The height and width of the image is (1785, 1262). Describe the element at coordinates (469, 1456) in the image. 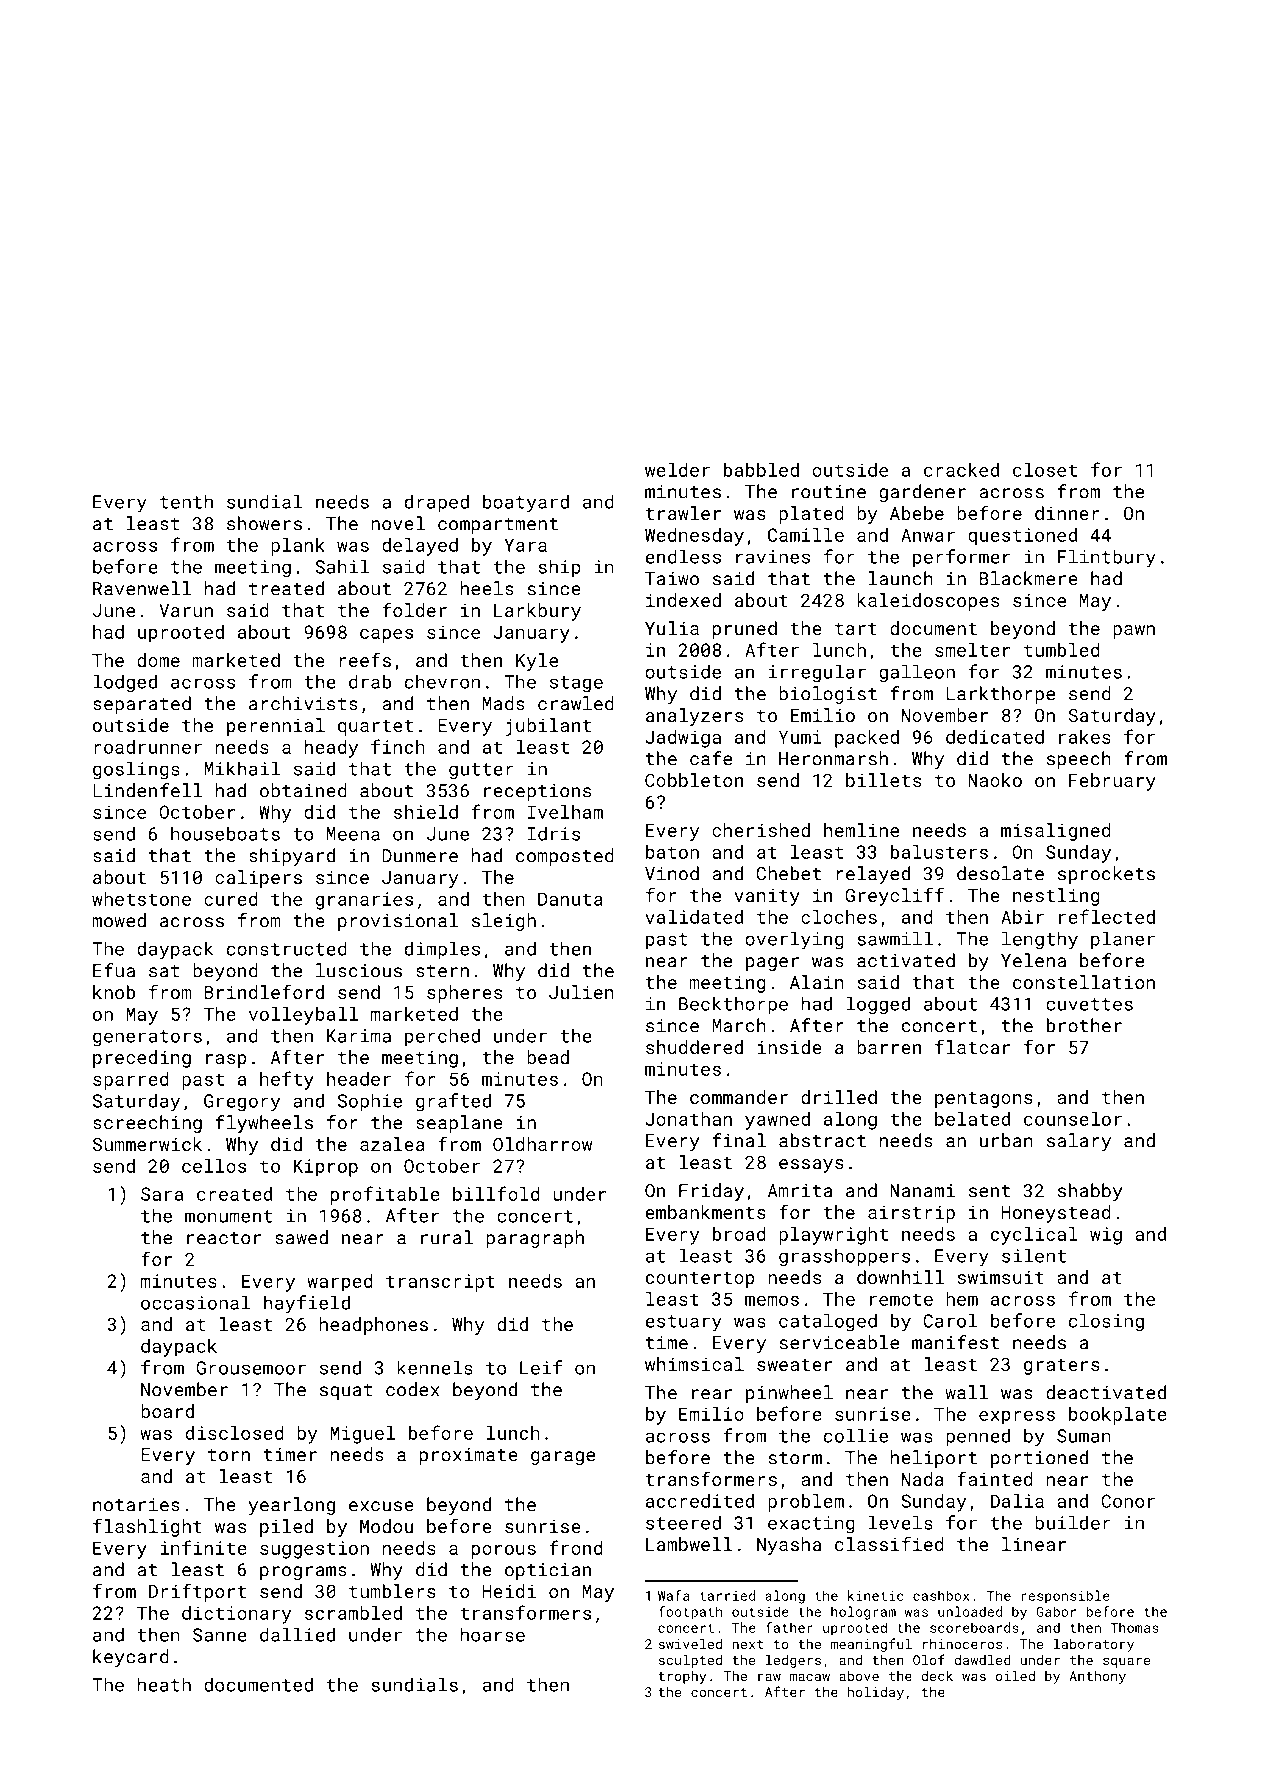

I see `proximate` at that location.
